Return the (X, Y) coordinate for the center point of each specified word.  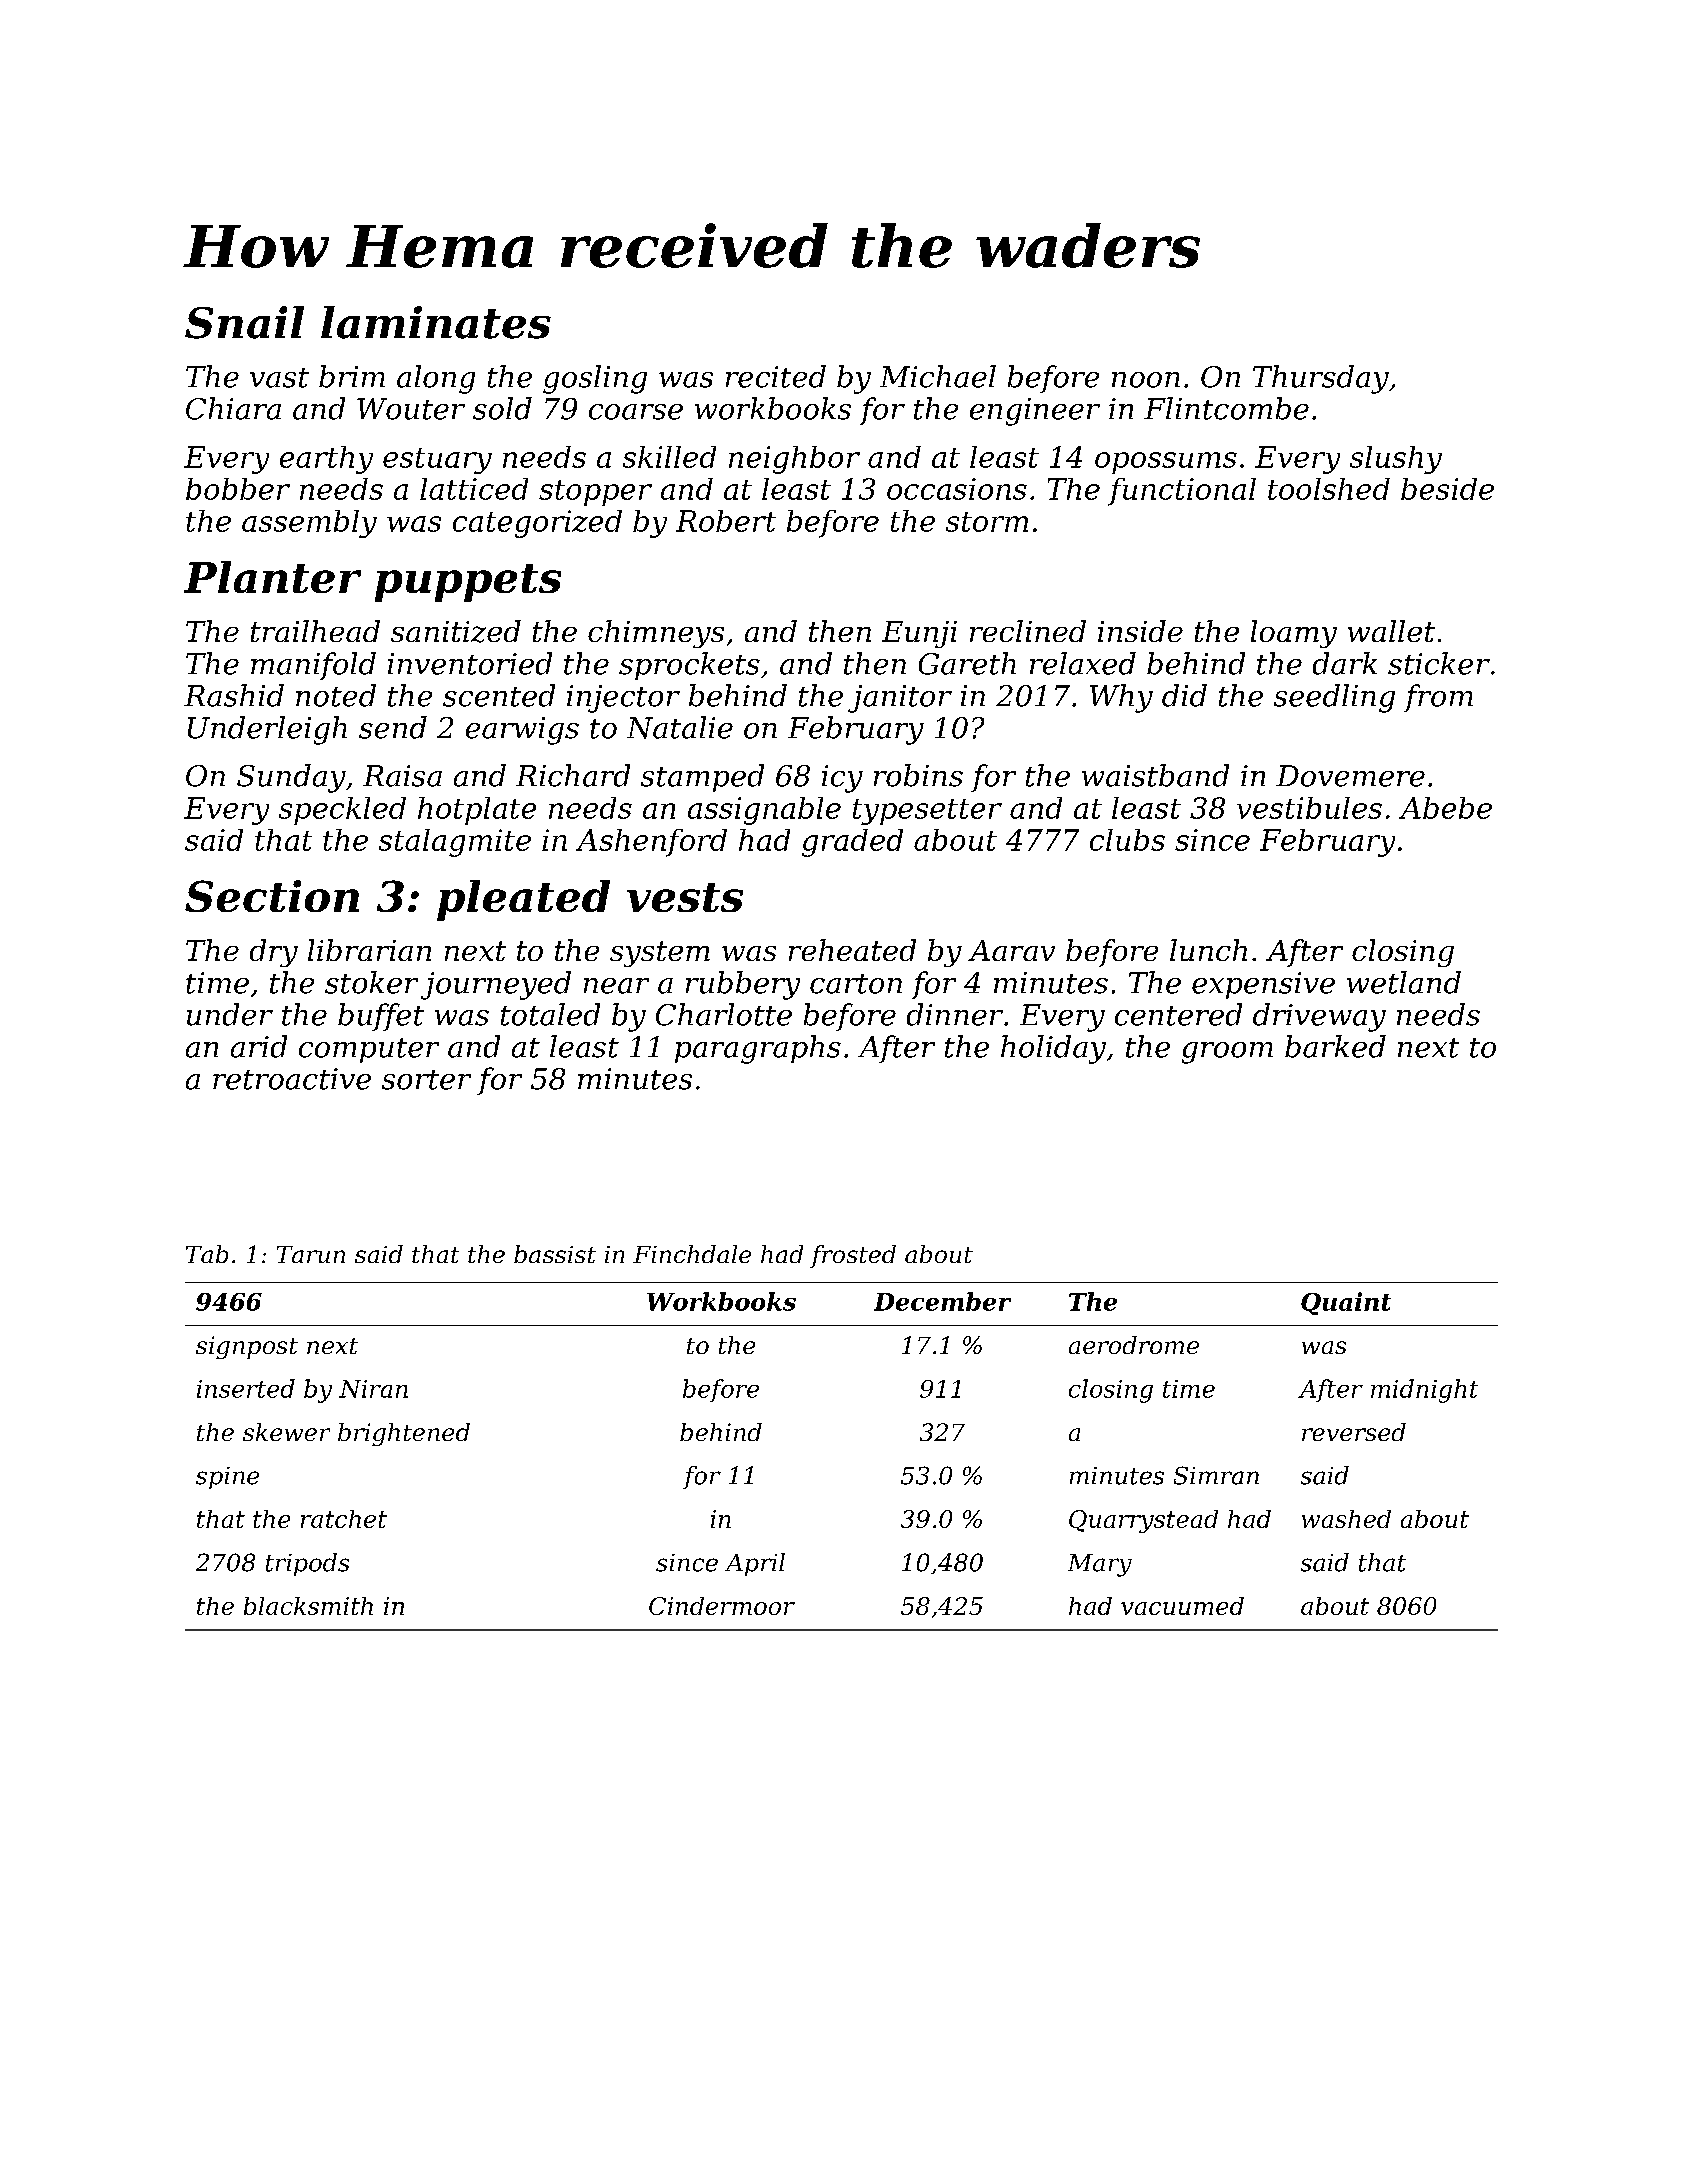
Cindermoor (722, 1606)
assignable (764, 811)
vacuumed (1182, 1606)
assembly (309, 524)
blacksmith (308, 1606)
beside (1447, 489)
